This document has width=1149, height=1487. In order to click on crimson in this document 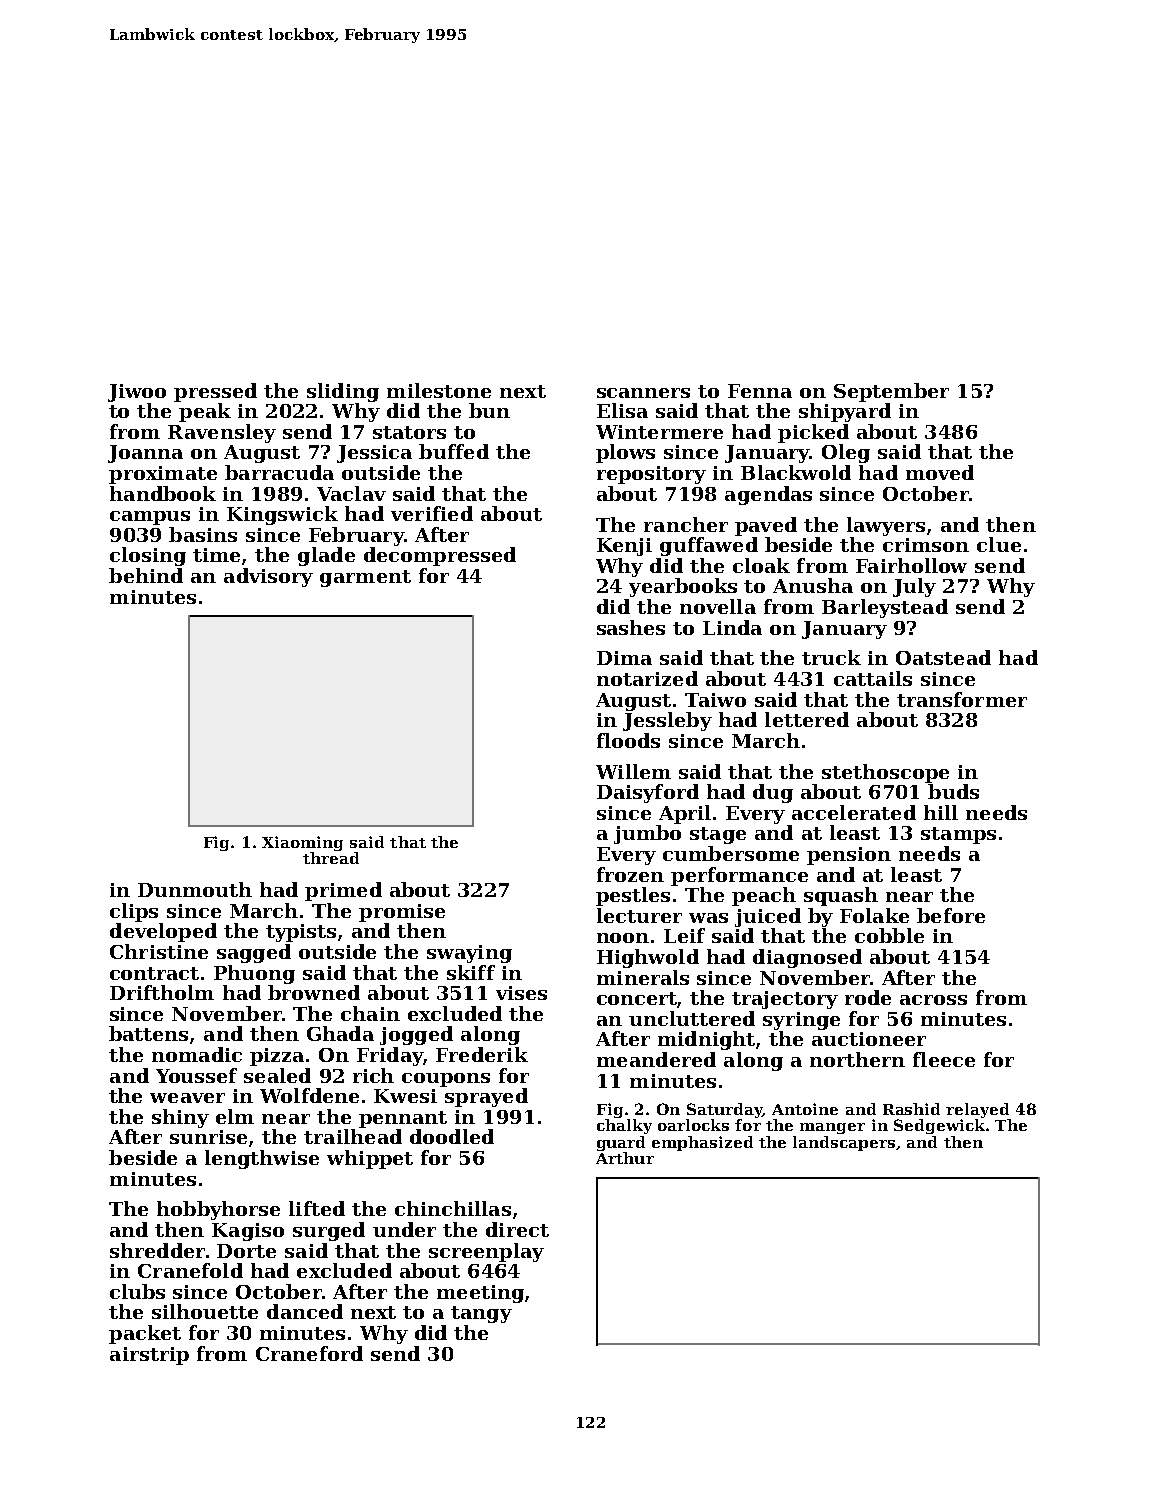, I will do `click(926, 545)`.
